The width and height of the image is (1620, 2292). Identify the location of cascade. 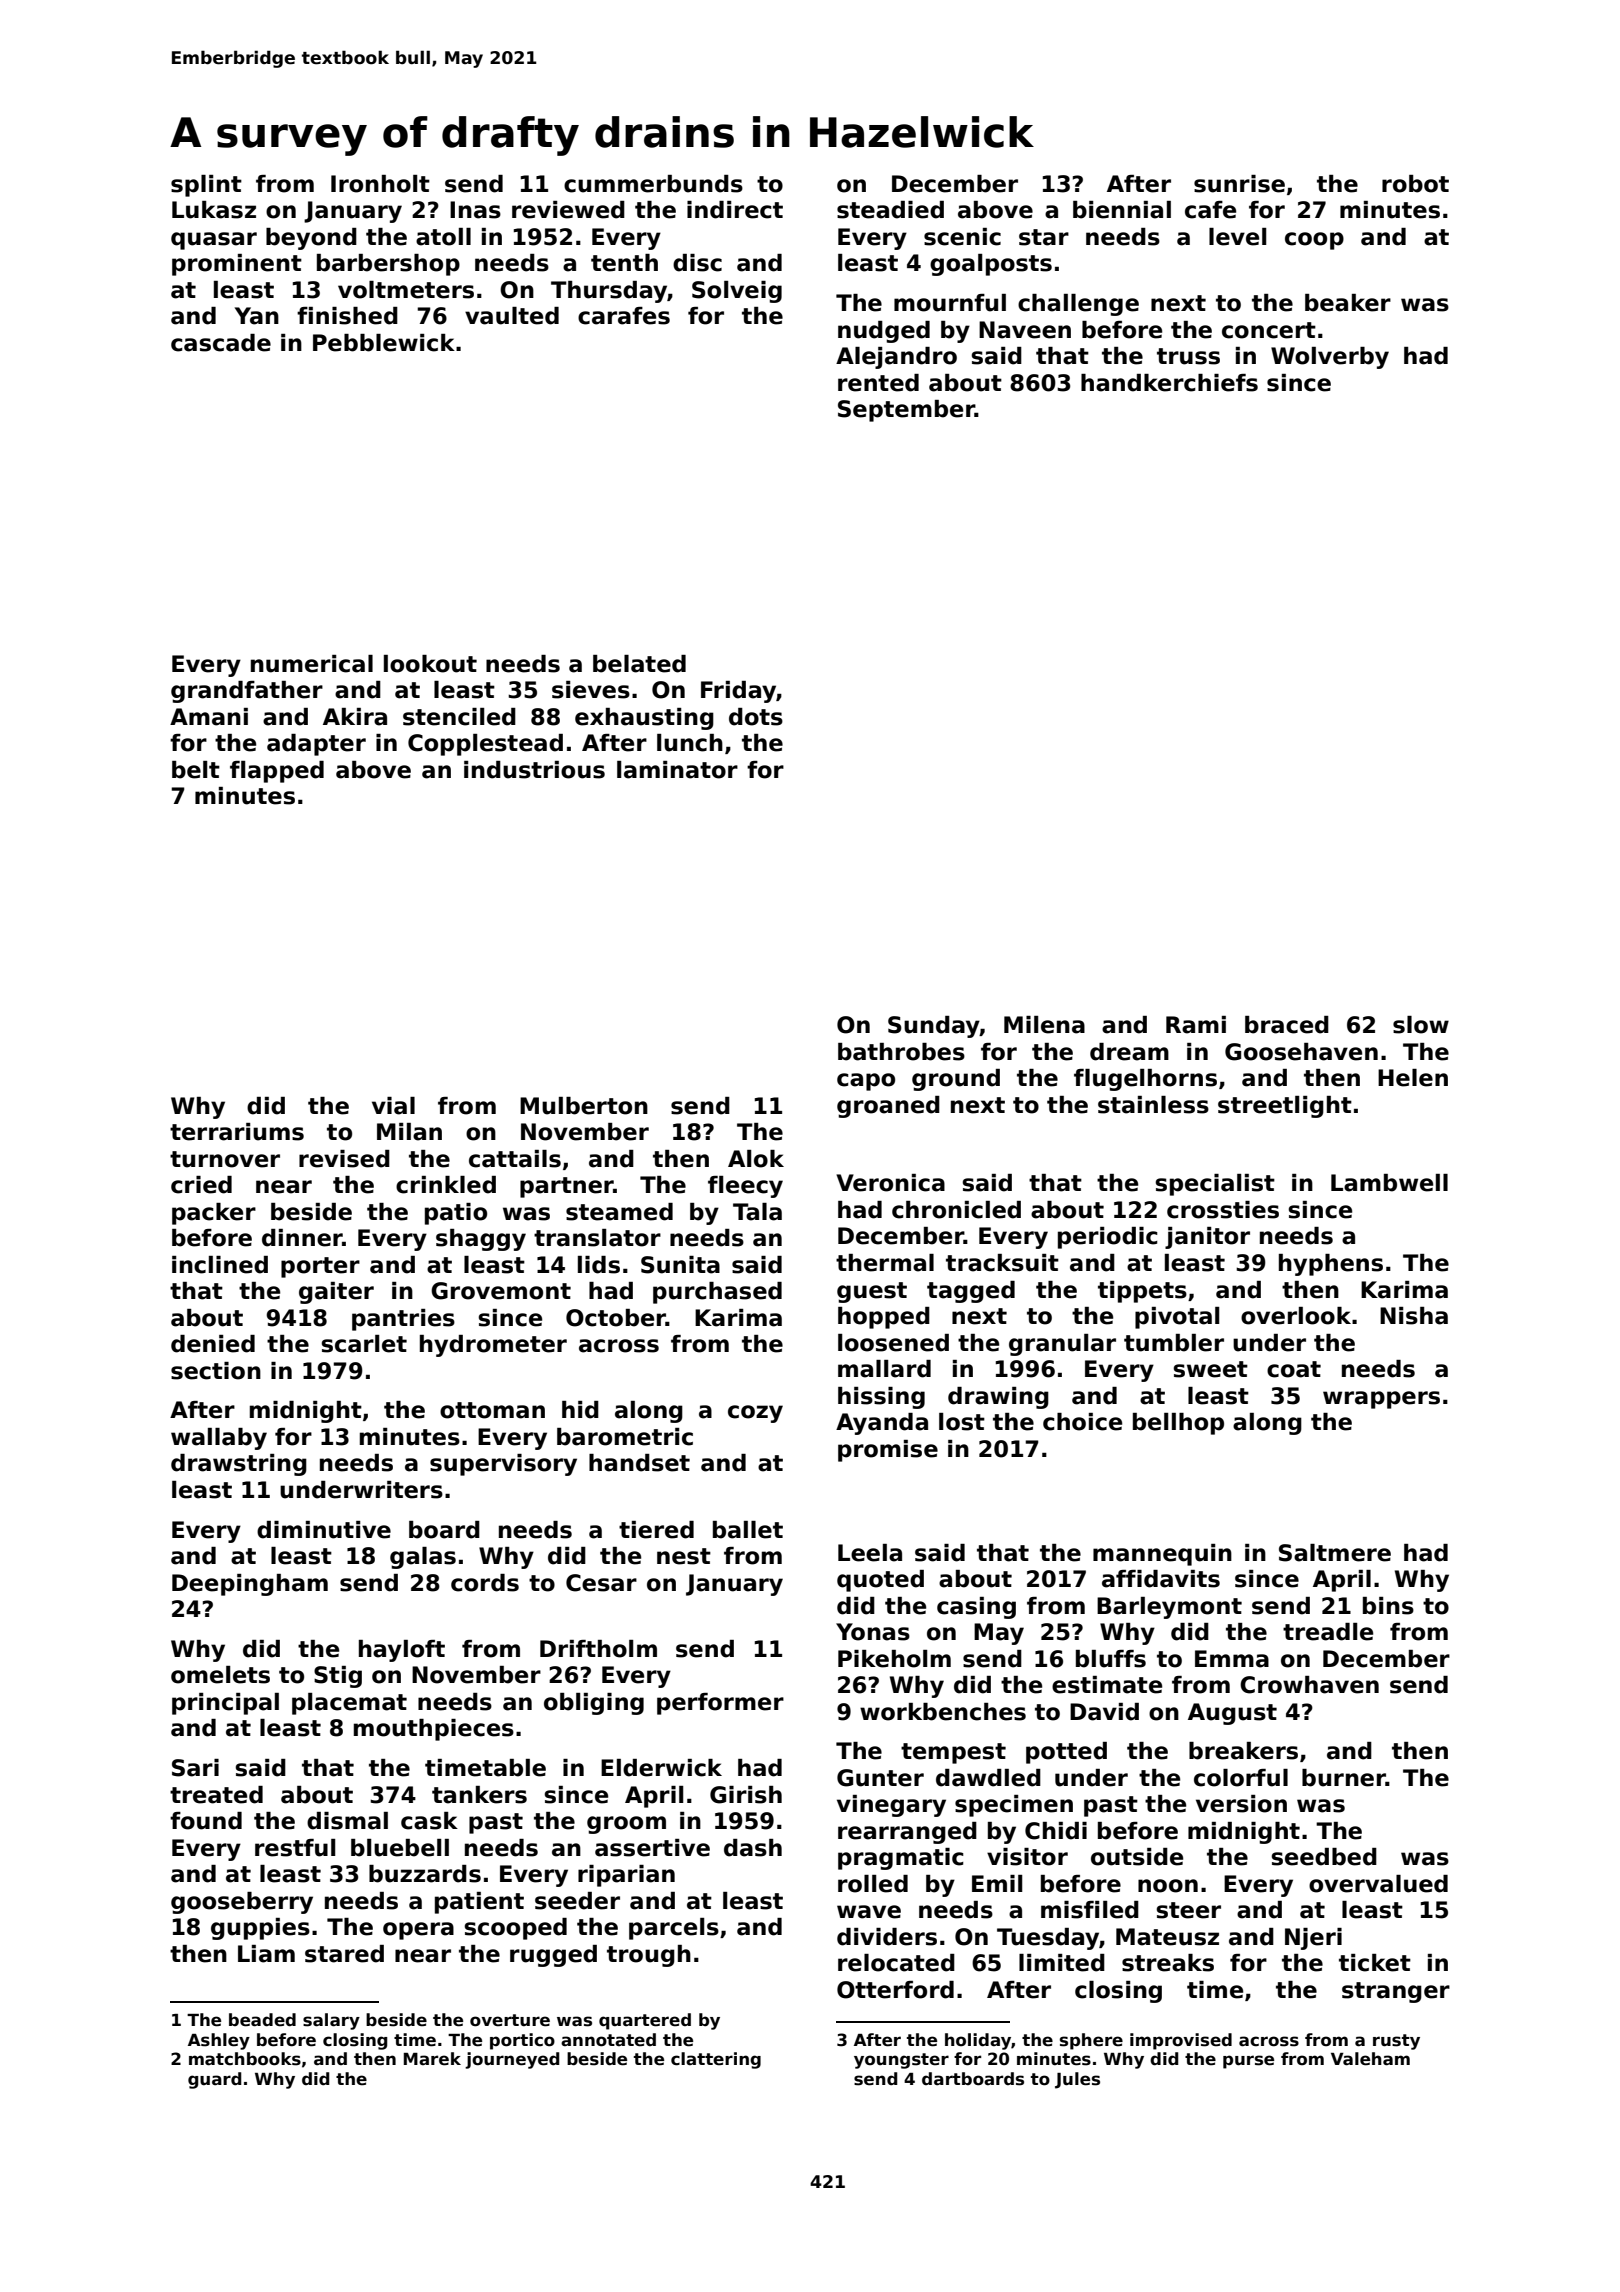
(221, 343).
